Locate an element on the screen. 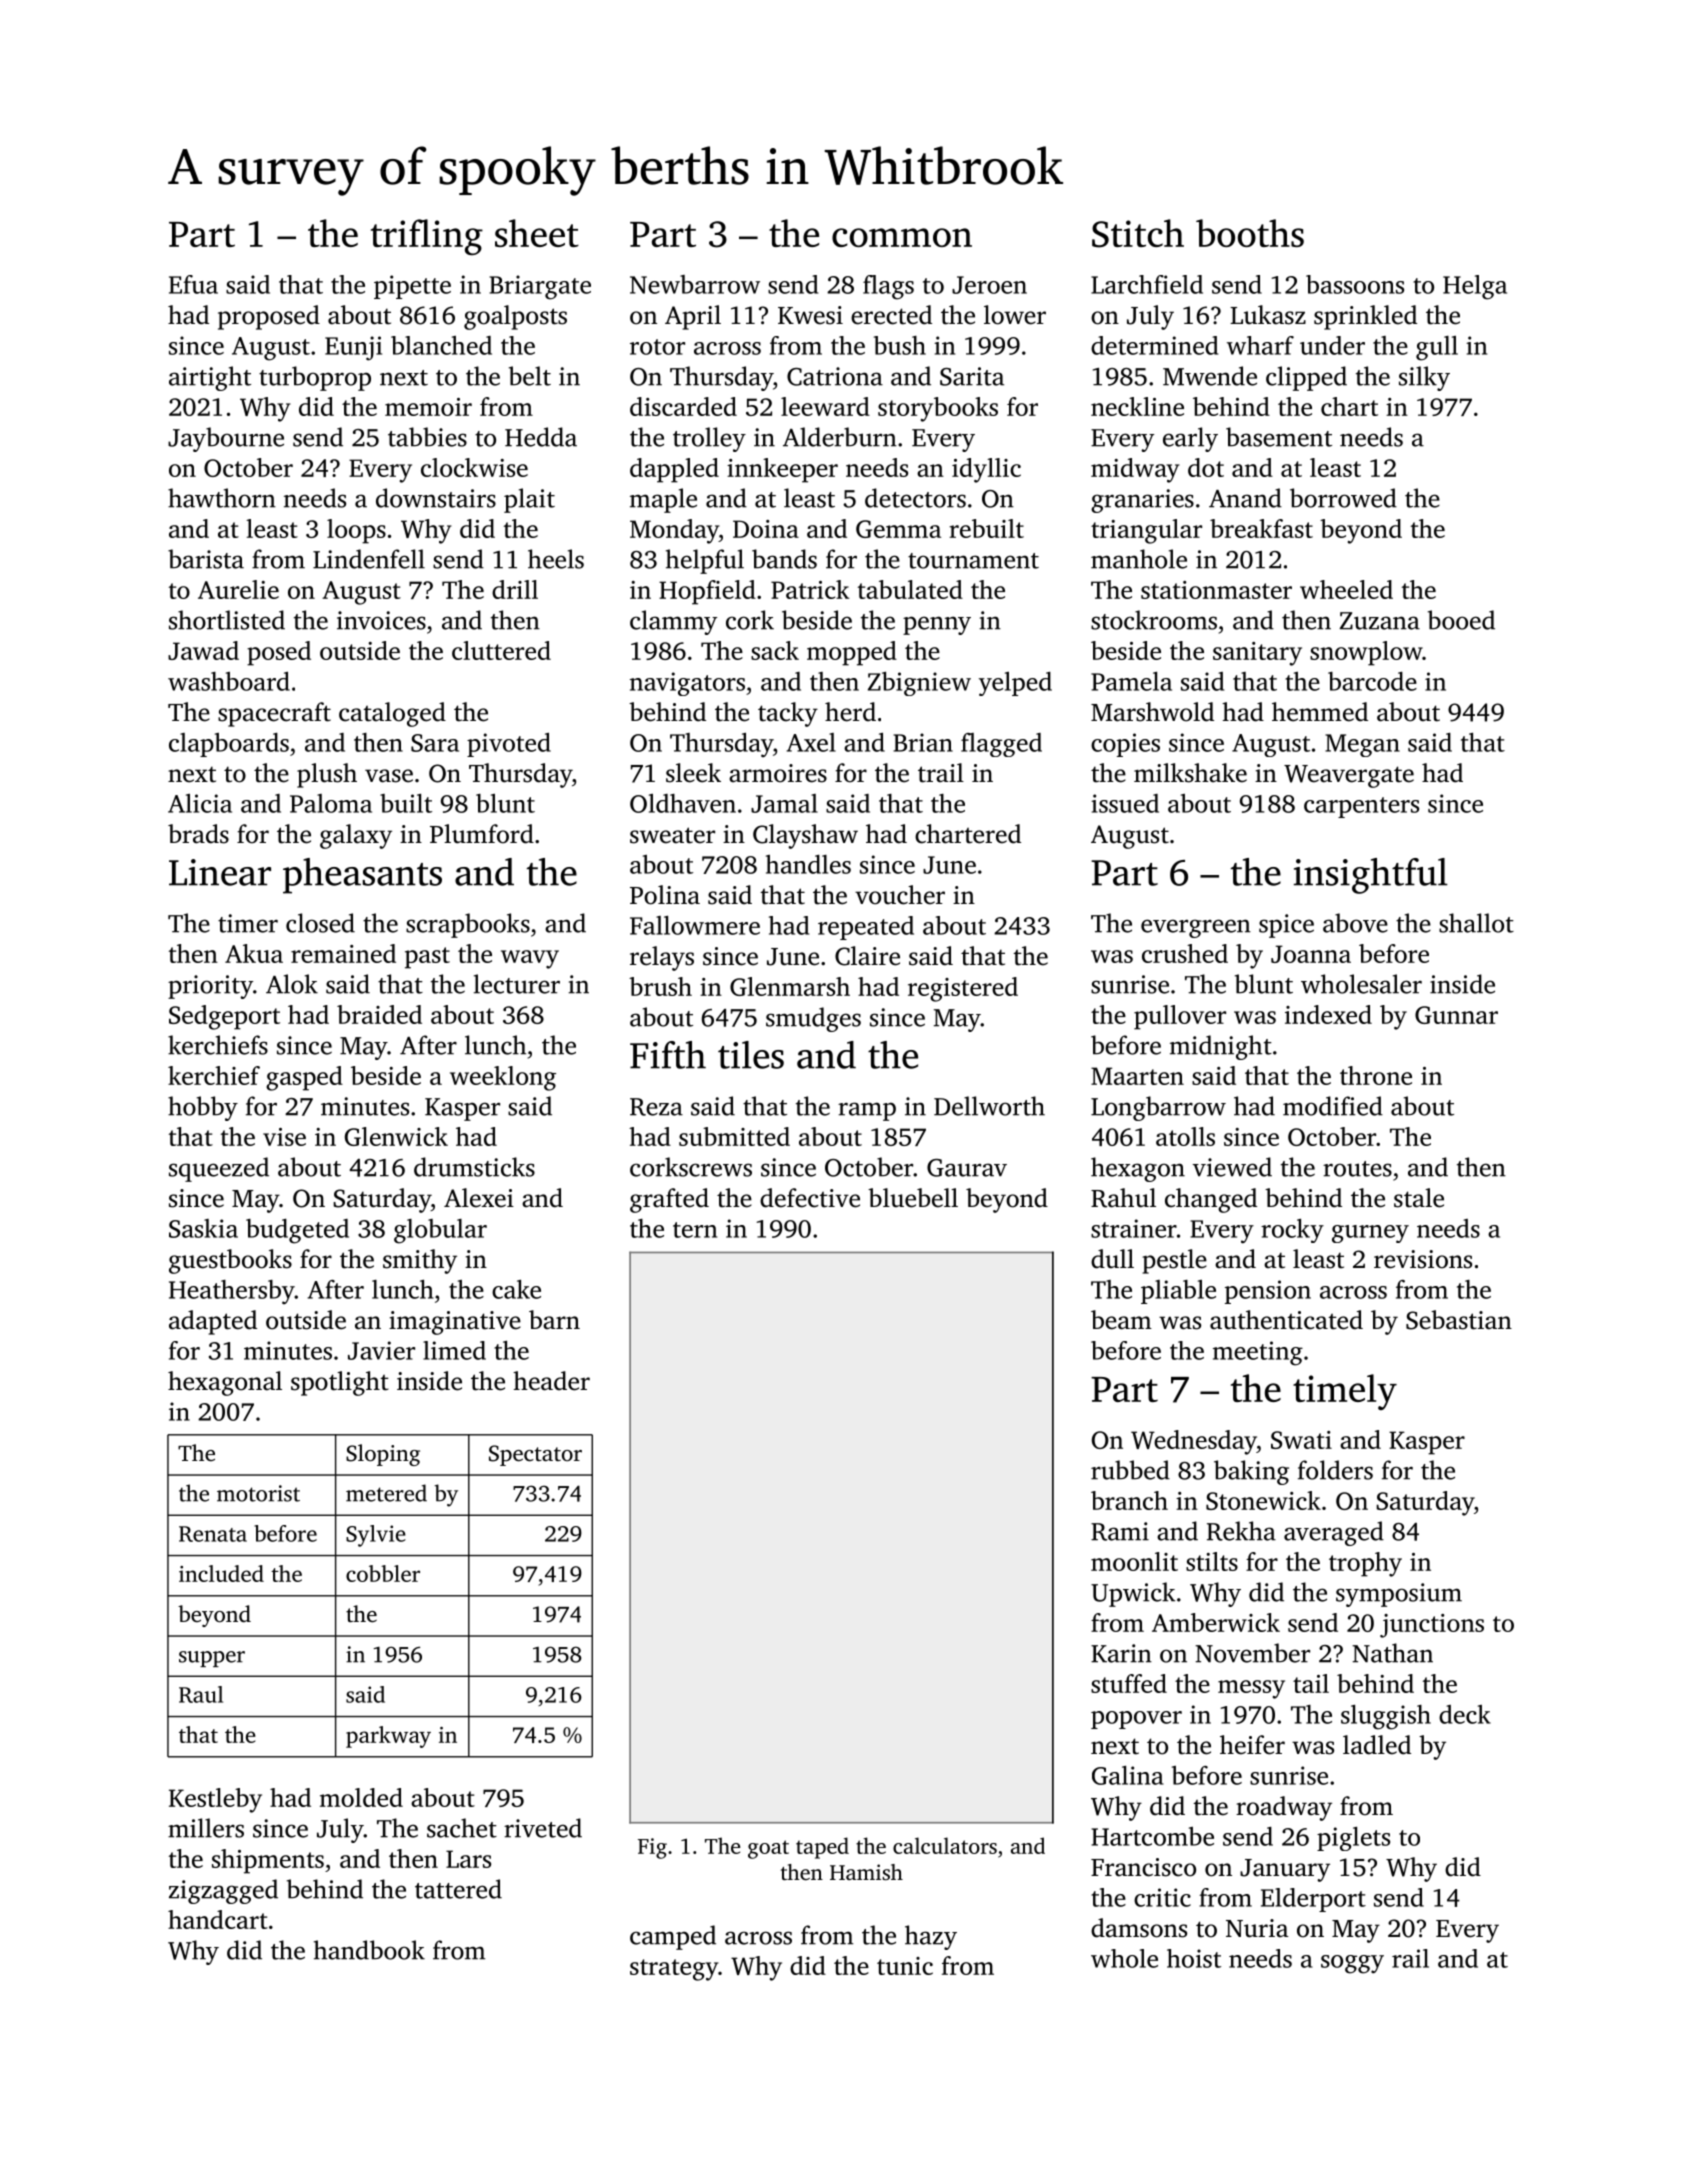 This screenshot has width=1683, height=2178. soggy is located at coordinates (1352, 1964).
